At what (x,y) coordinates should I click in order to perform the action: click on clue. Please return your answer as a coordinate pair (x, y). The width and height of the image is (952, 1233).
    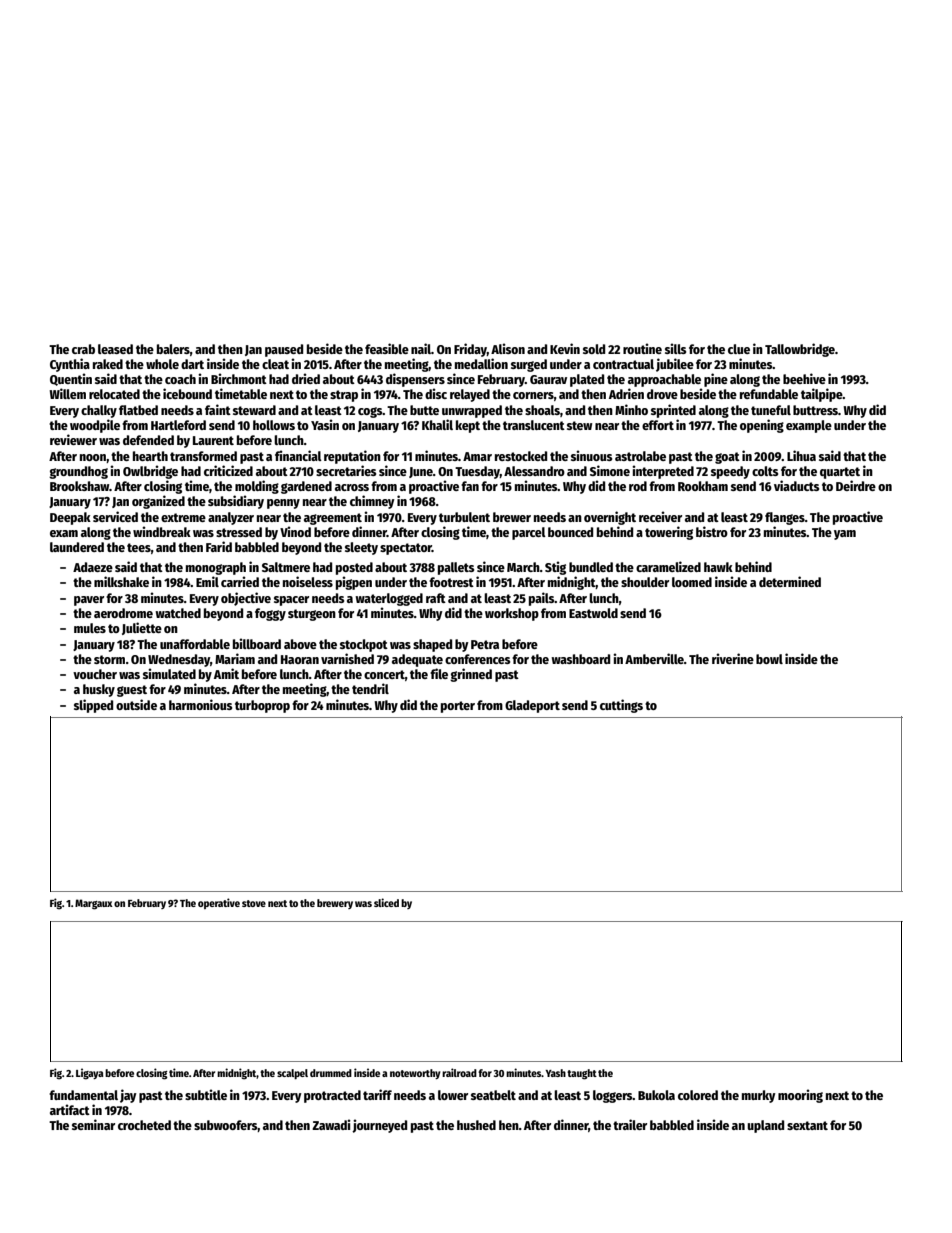
    Looking at the image, I should click on (739, 349).
